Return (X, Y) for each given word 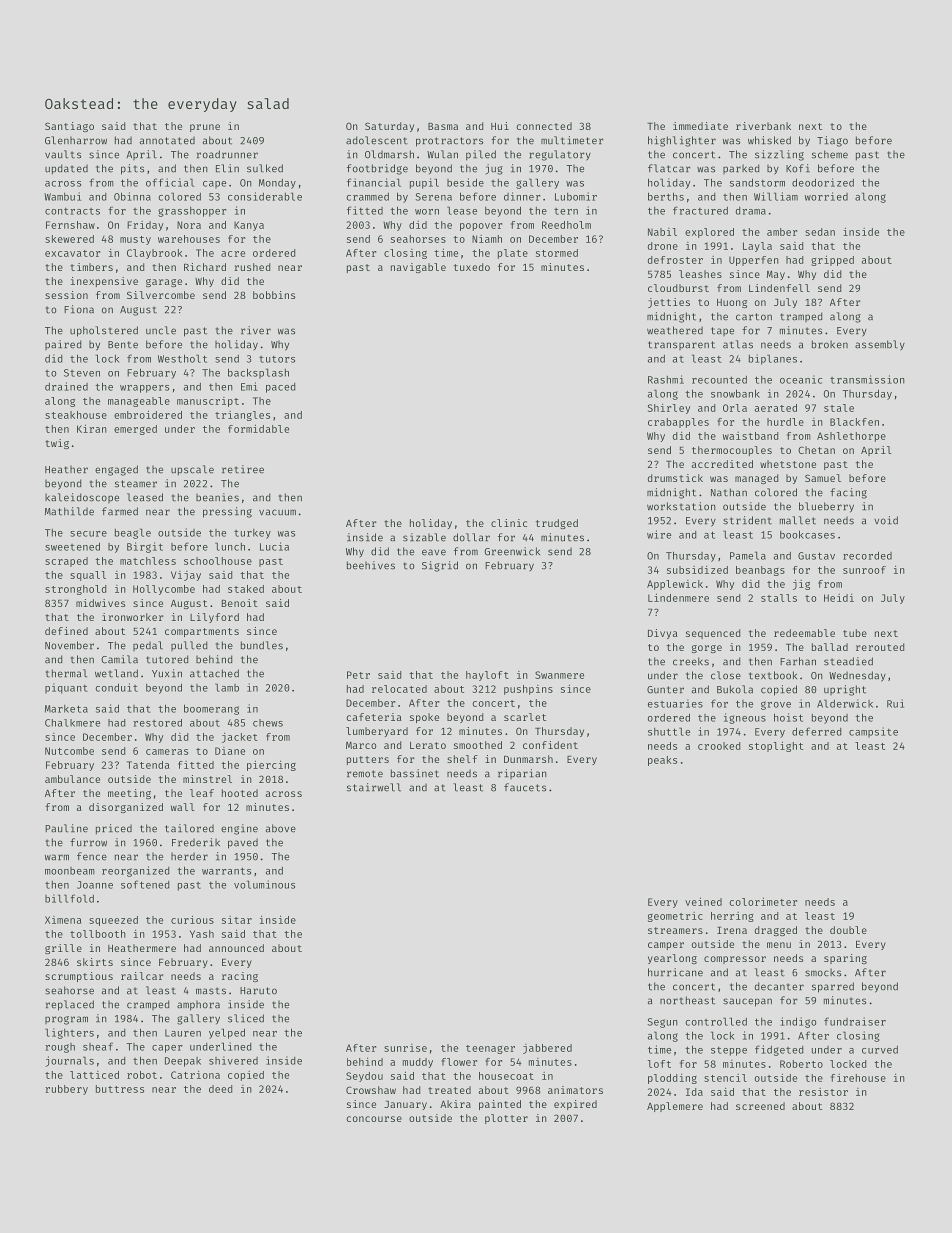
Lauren (183, 1033)
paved (243, 843)
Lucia (274, 546)
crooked (719, 746)
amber (782, 232)
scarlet (525, 717)
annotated (167, 140)
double (848, 930)
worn (427, 212)
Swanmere (559, 675)
